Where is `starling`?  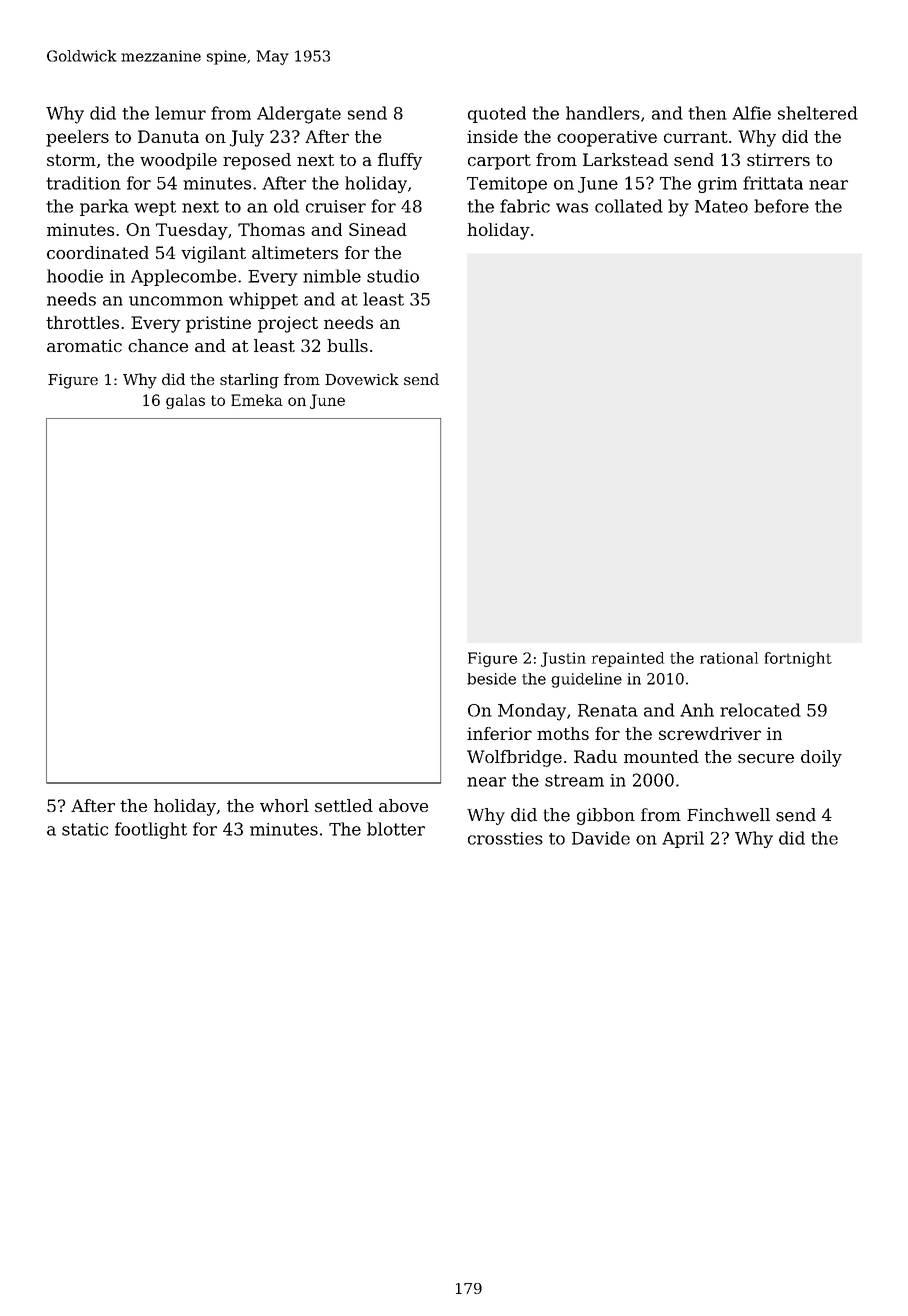
starling is located at coordinates (249, 381).
